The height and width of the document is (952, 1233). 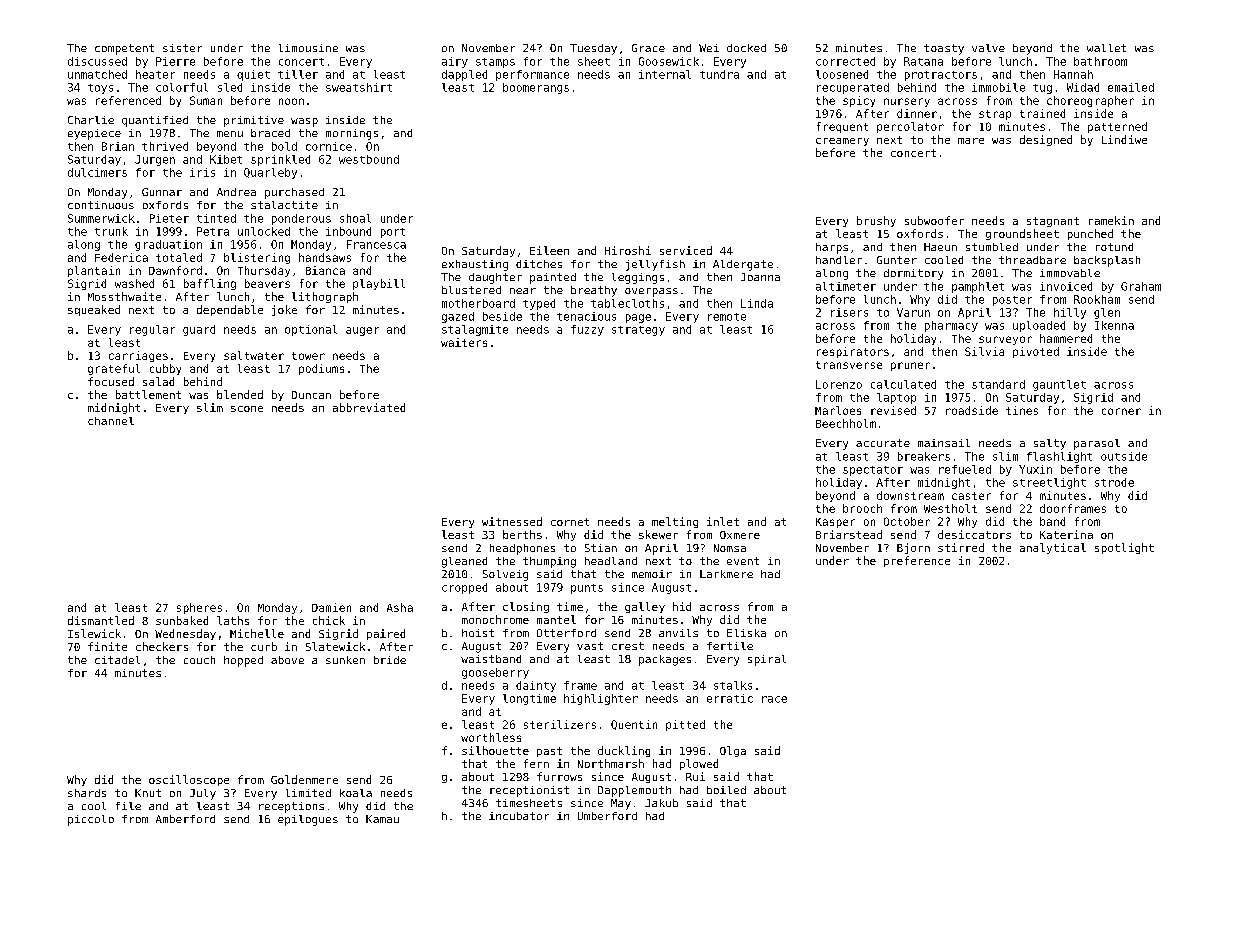 What do you see at coordinates (304, 779) in the document?
I see `Goldenmere` at bounding box center [304, 779].
